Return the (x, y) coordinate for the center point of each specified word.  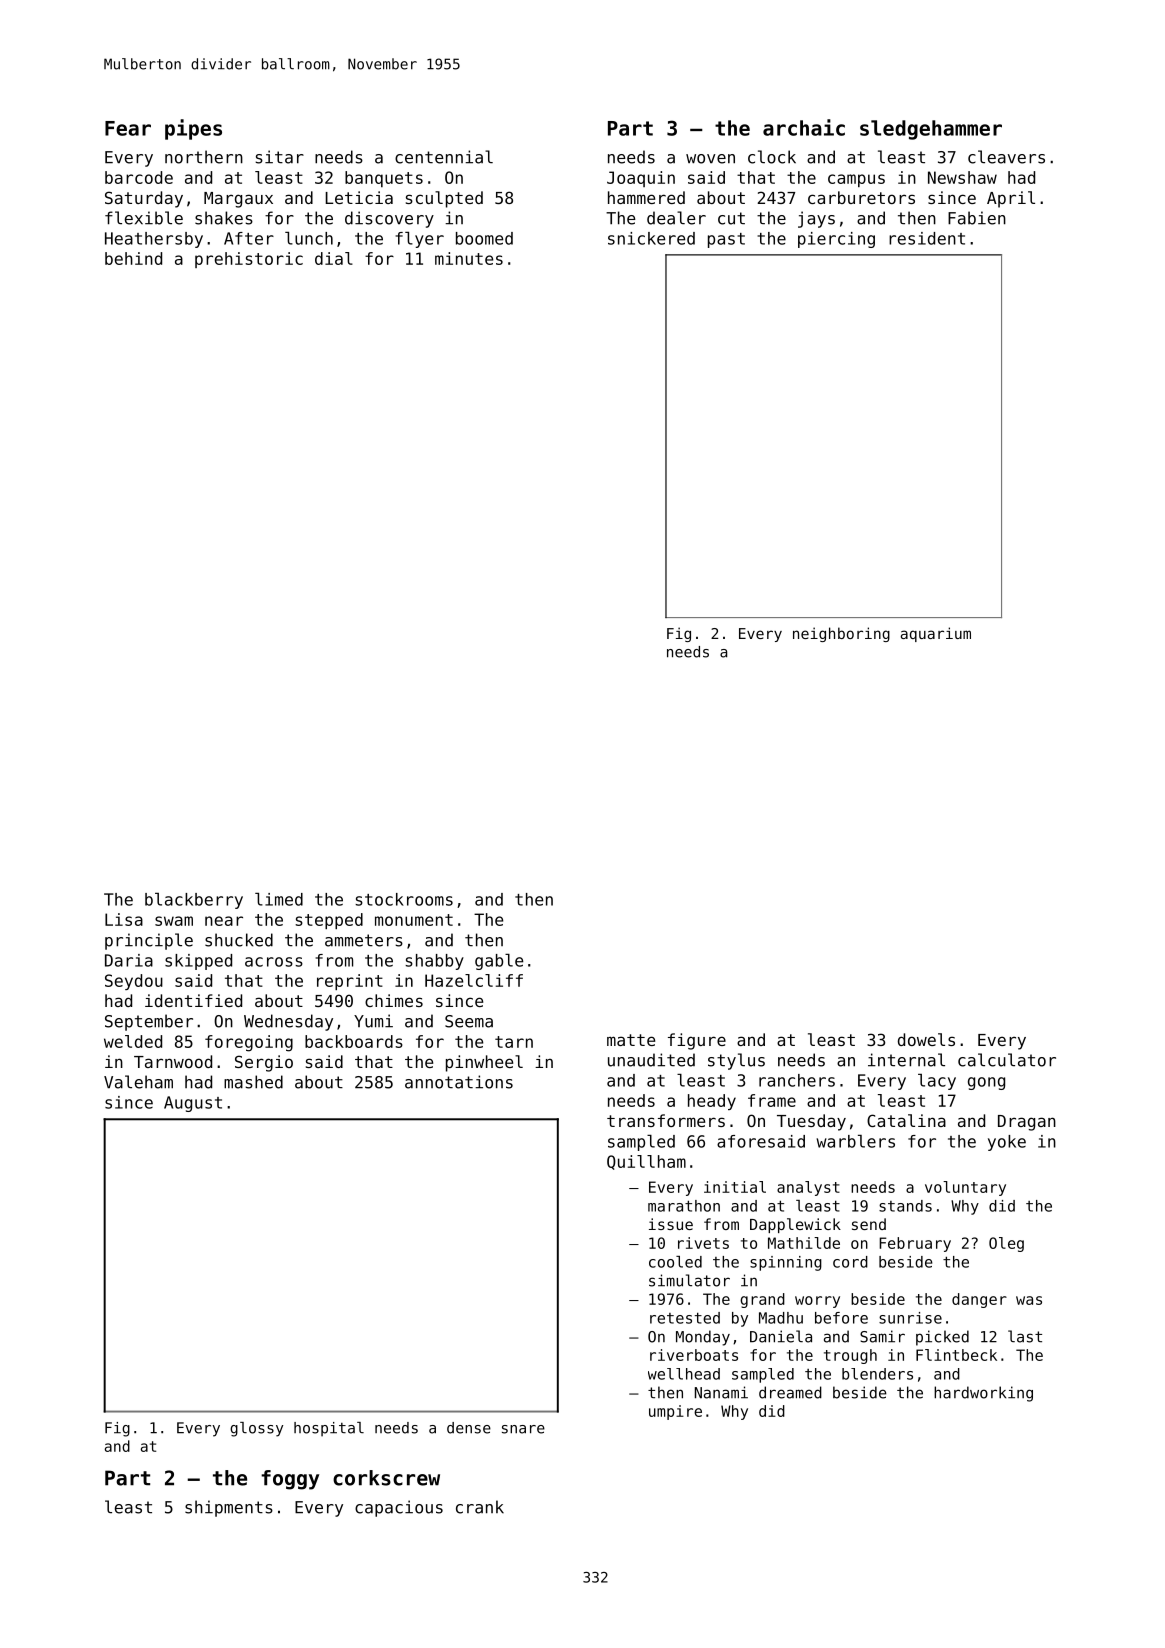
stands (905, 1206)
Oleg (1006, 1244)
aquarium (936, 634)
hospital (329, 1429)
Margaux (238, 200)
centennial (444, 157)
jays (816, 219)
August (193, 1104)
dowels (926, 1039)
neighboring (841, 634)
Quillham (646, 1162)
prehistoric (249, 260)
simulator (689, 1280)
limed (279, 899)
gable (499, 962)
